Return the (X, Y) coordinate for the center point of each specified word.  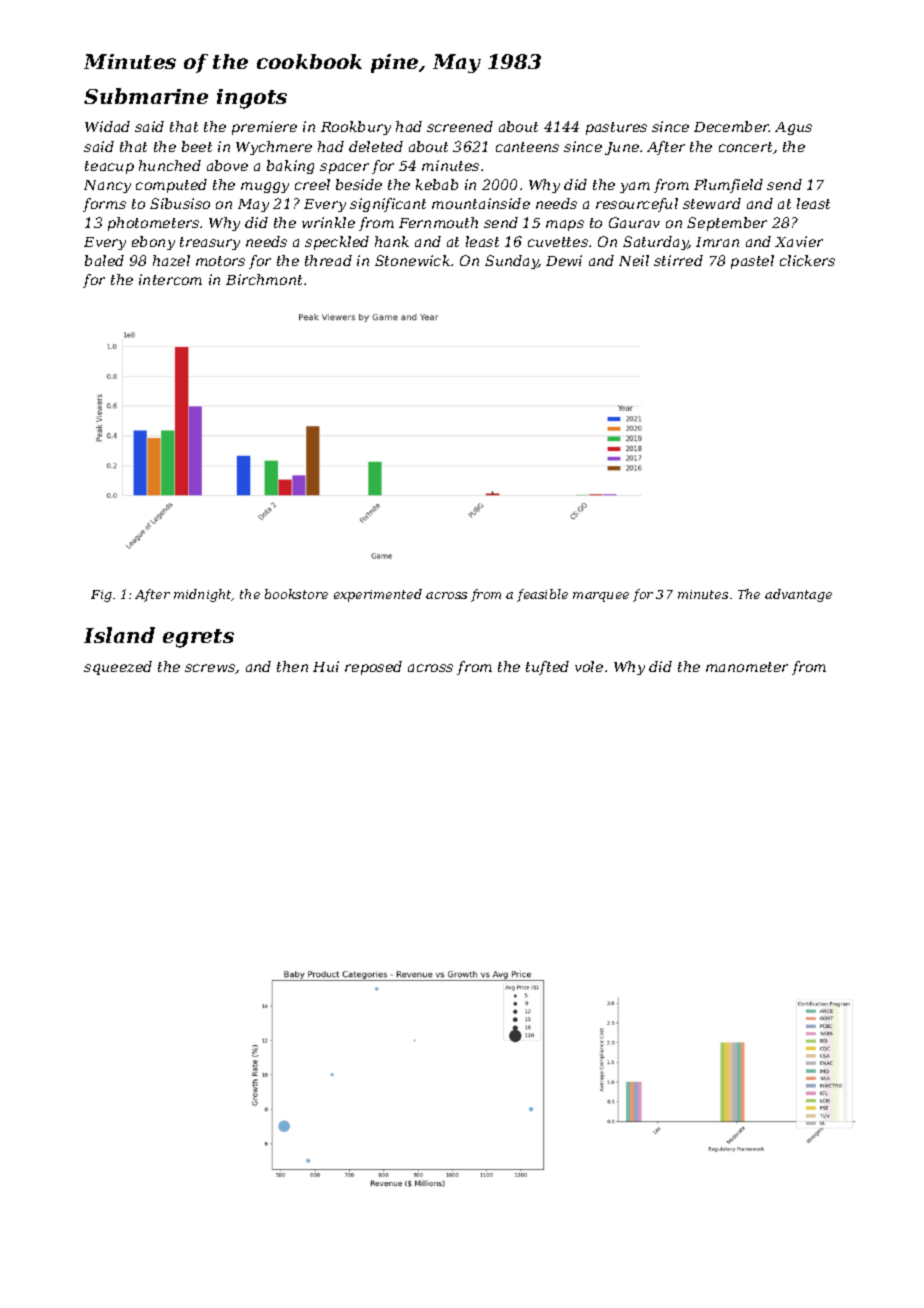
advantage (798, 595)
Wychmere (274, 148)
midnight (203, 595)
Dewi (564, 260)
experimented (378, 595)
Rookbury (356, 128)
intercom (170, 279)
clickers (807, 260)
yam (635, 187)
